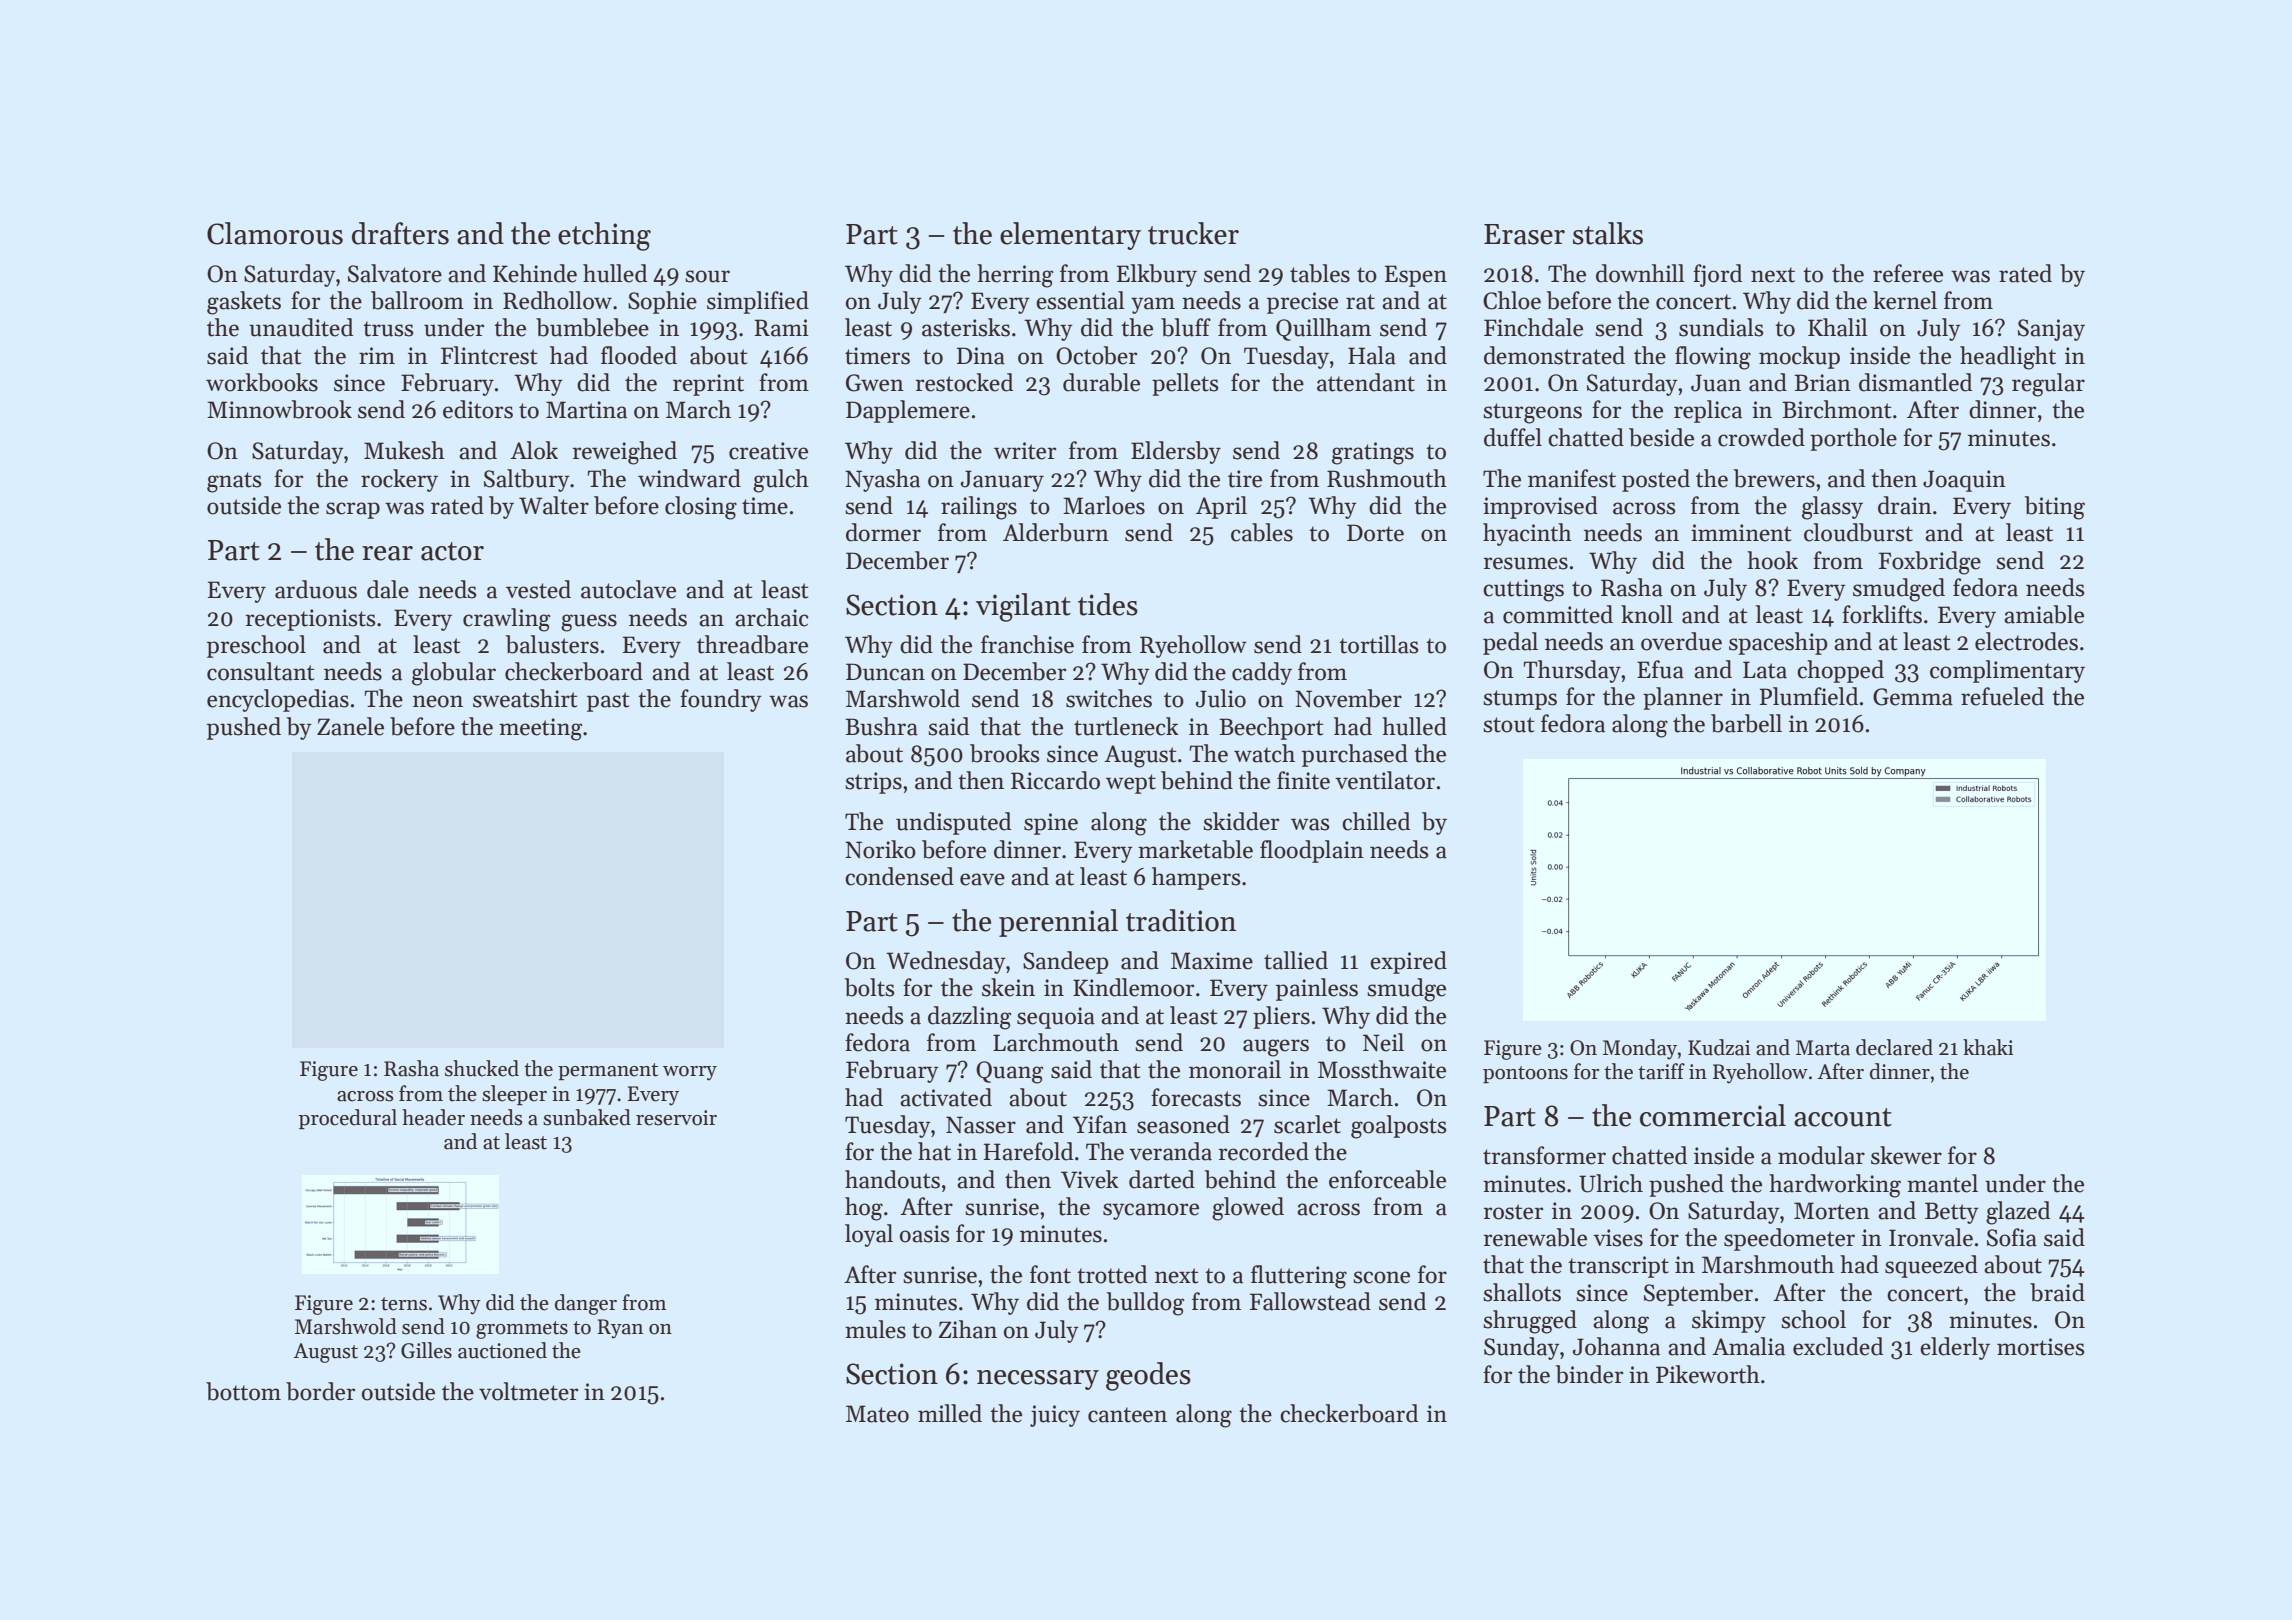 This screenshot has width=2292, height=1620. Describe the element at coordinates (261, 671) in the screenshot. I see `consultant` at that location.
